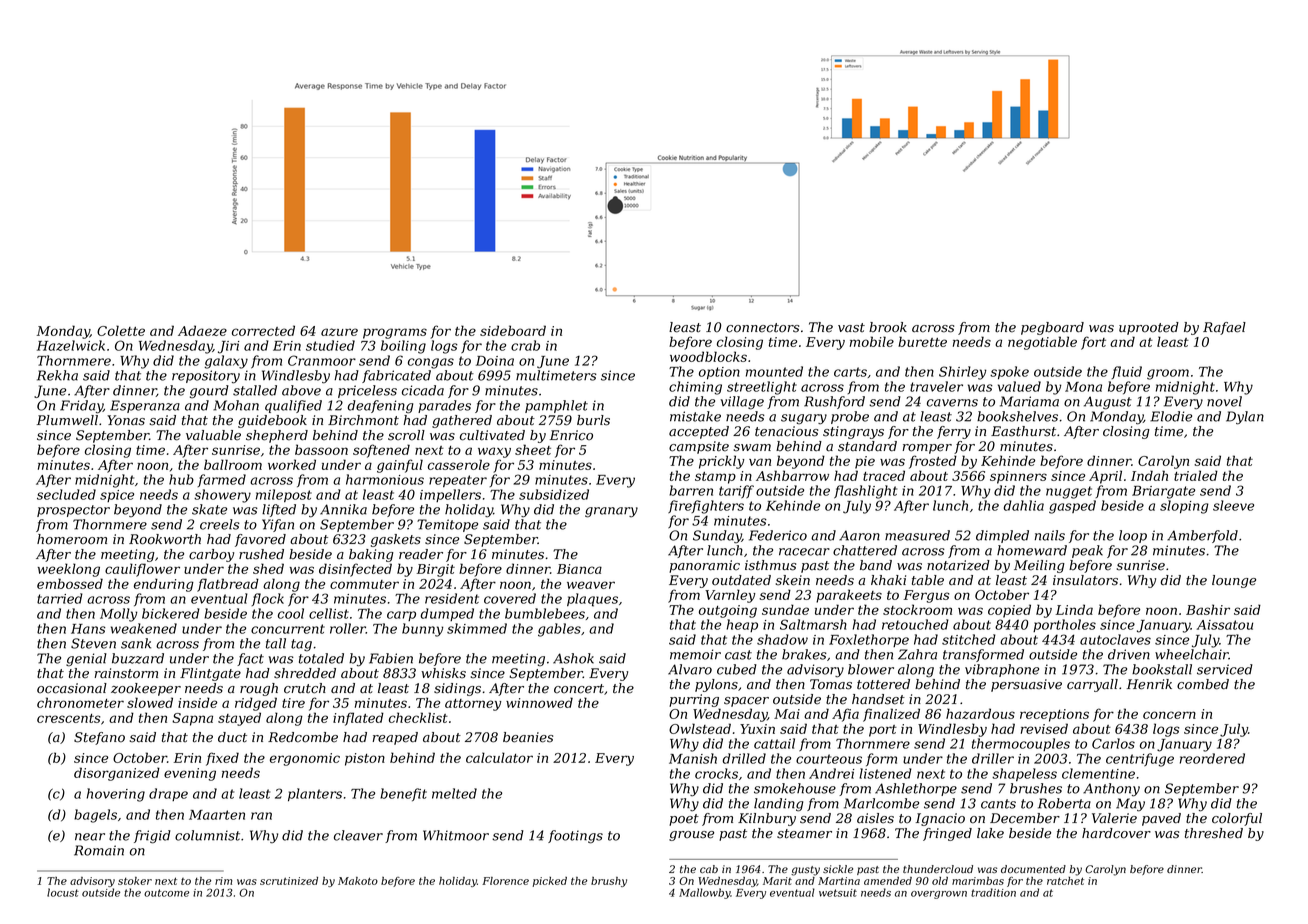 Image resolution: width=1308 pixels, height=924 pixels. I want to click on bagels, so click(95, 816).
